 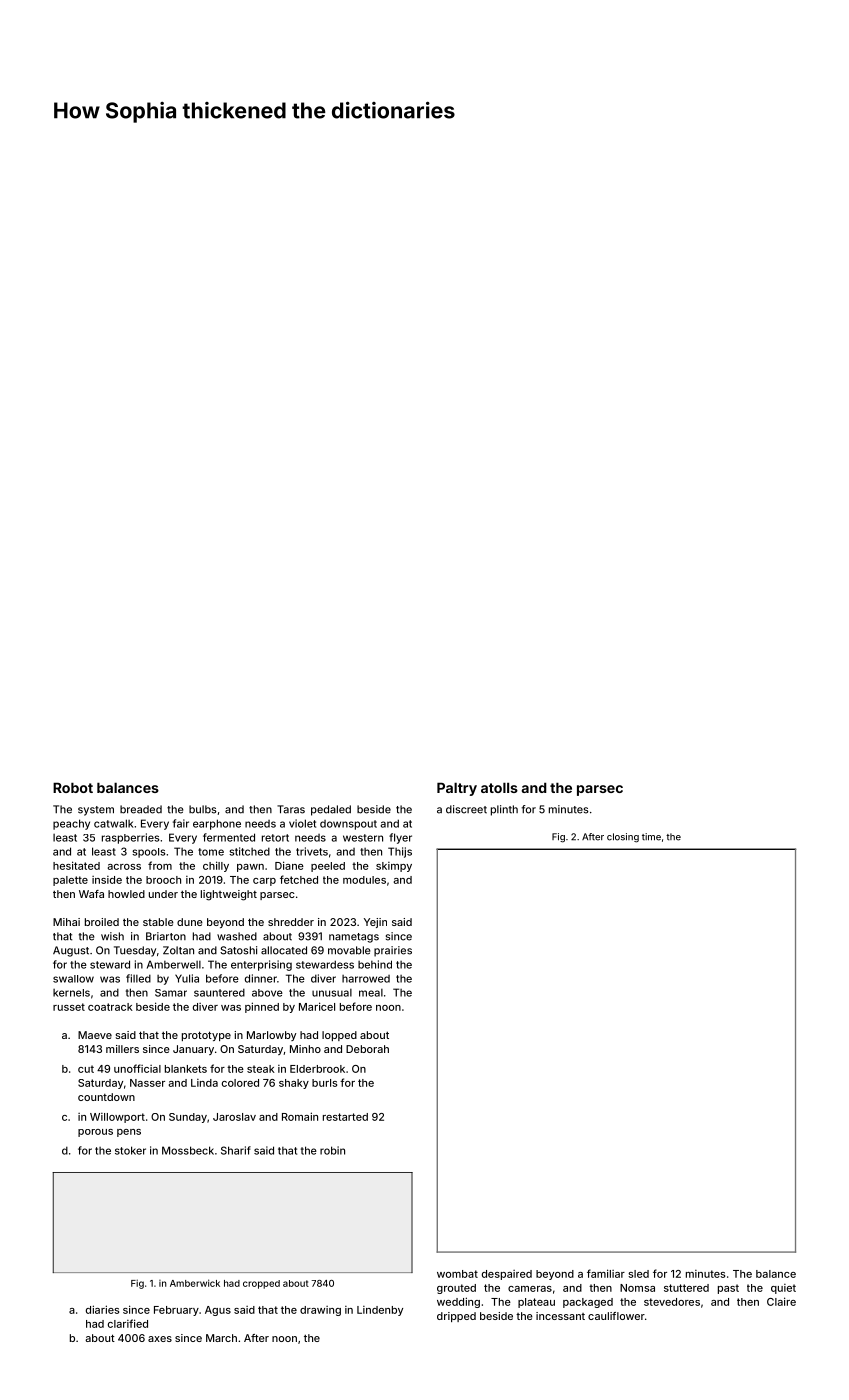 What do you see at coordinates (457, 1274) in the screenshot?
I see `wombat` at bounding box center [457, 1274].
